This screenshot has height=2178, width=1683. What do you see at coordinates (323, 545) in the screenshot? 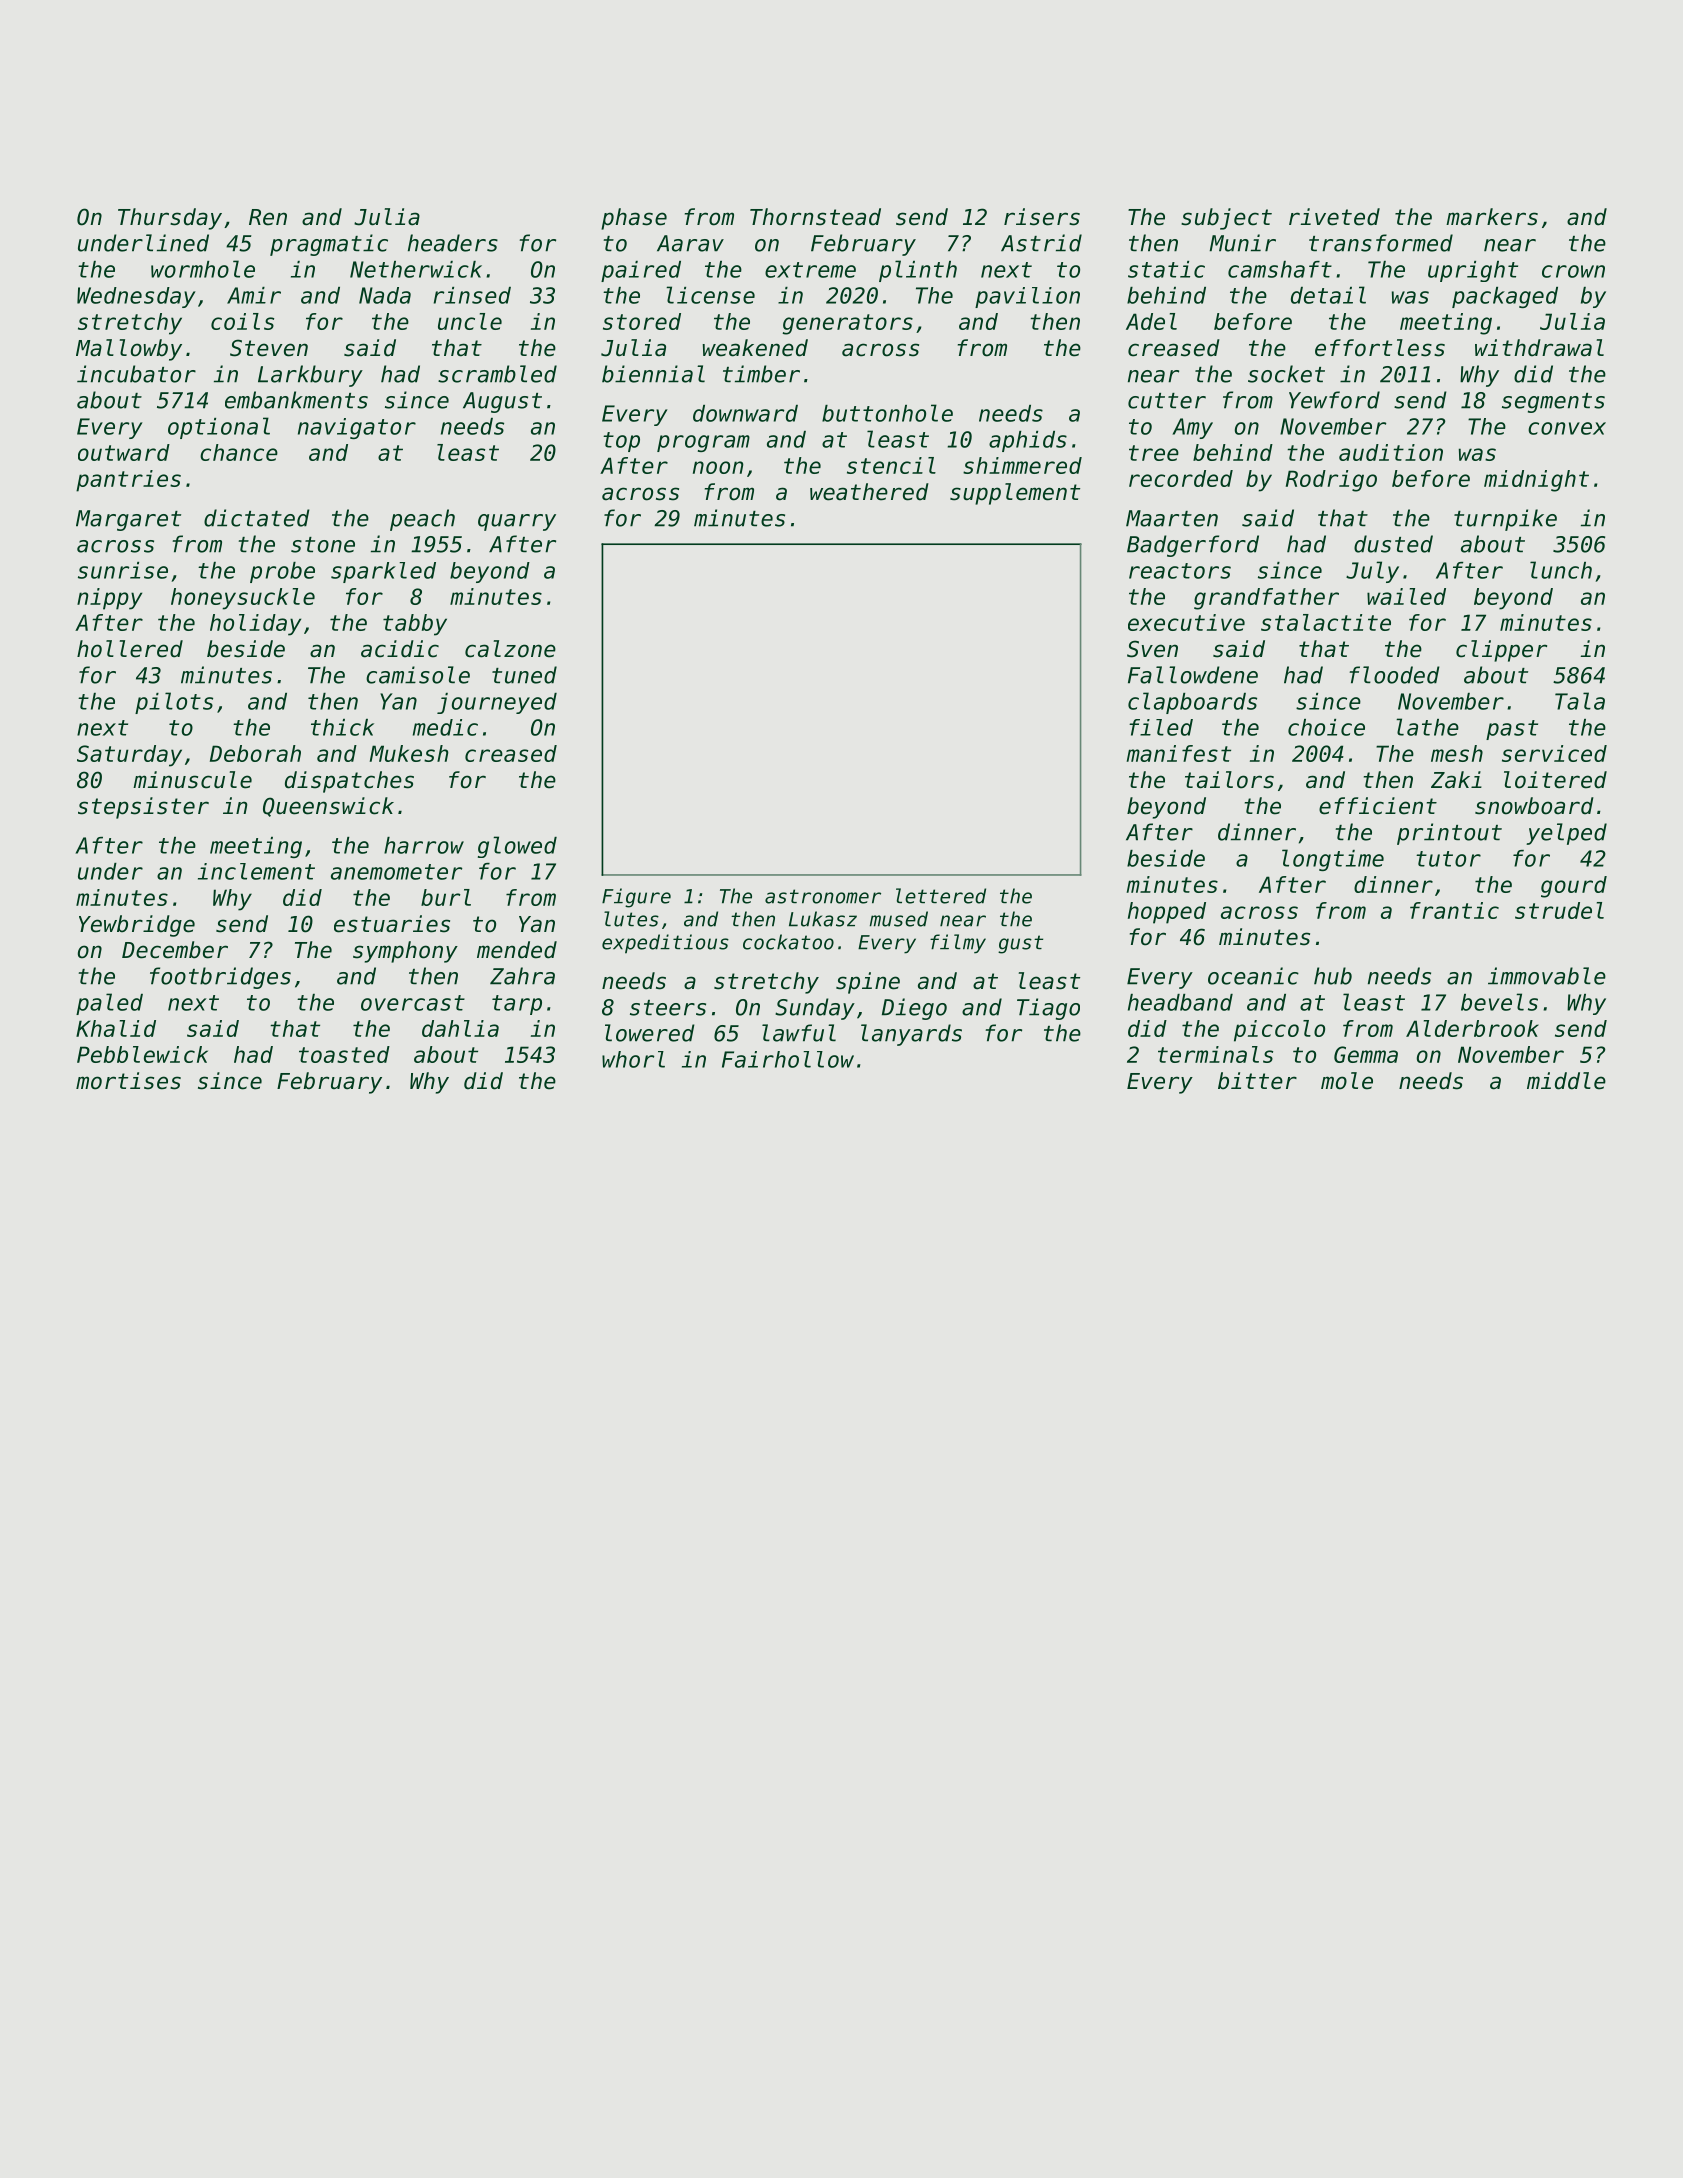
I see `stone` at bounding box center [323, 545].
